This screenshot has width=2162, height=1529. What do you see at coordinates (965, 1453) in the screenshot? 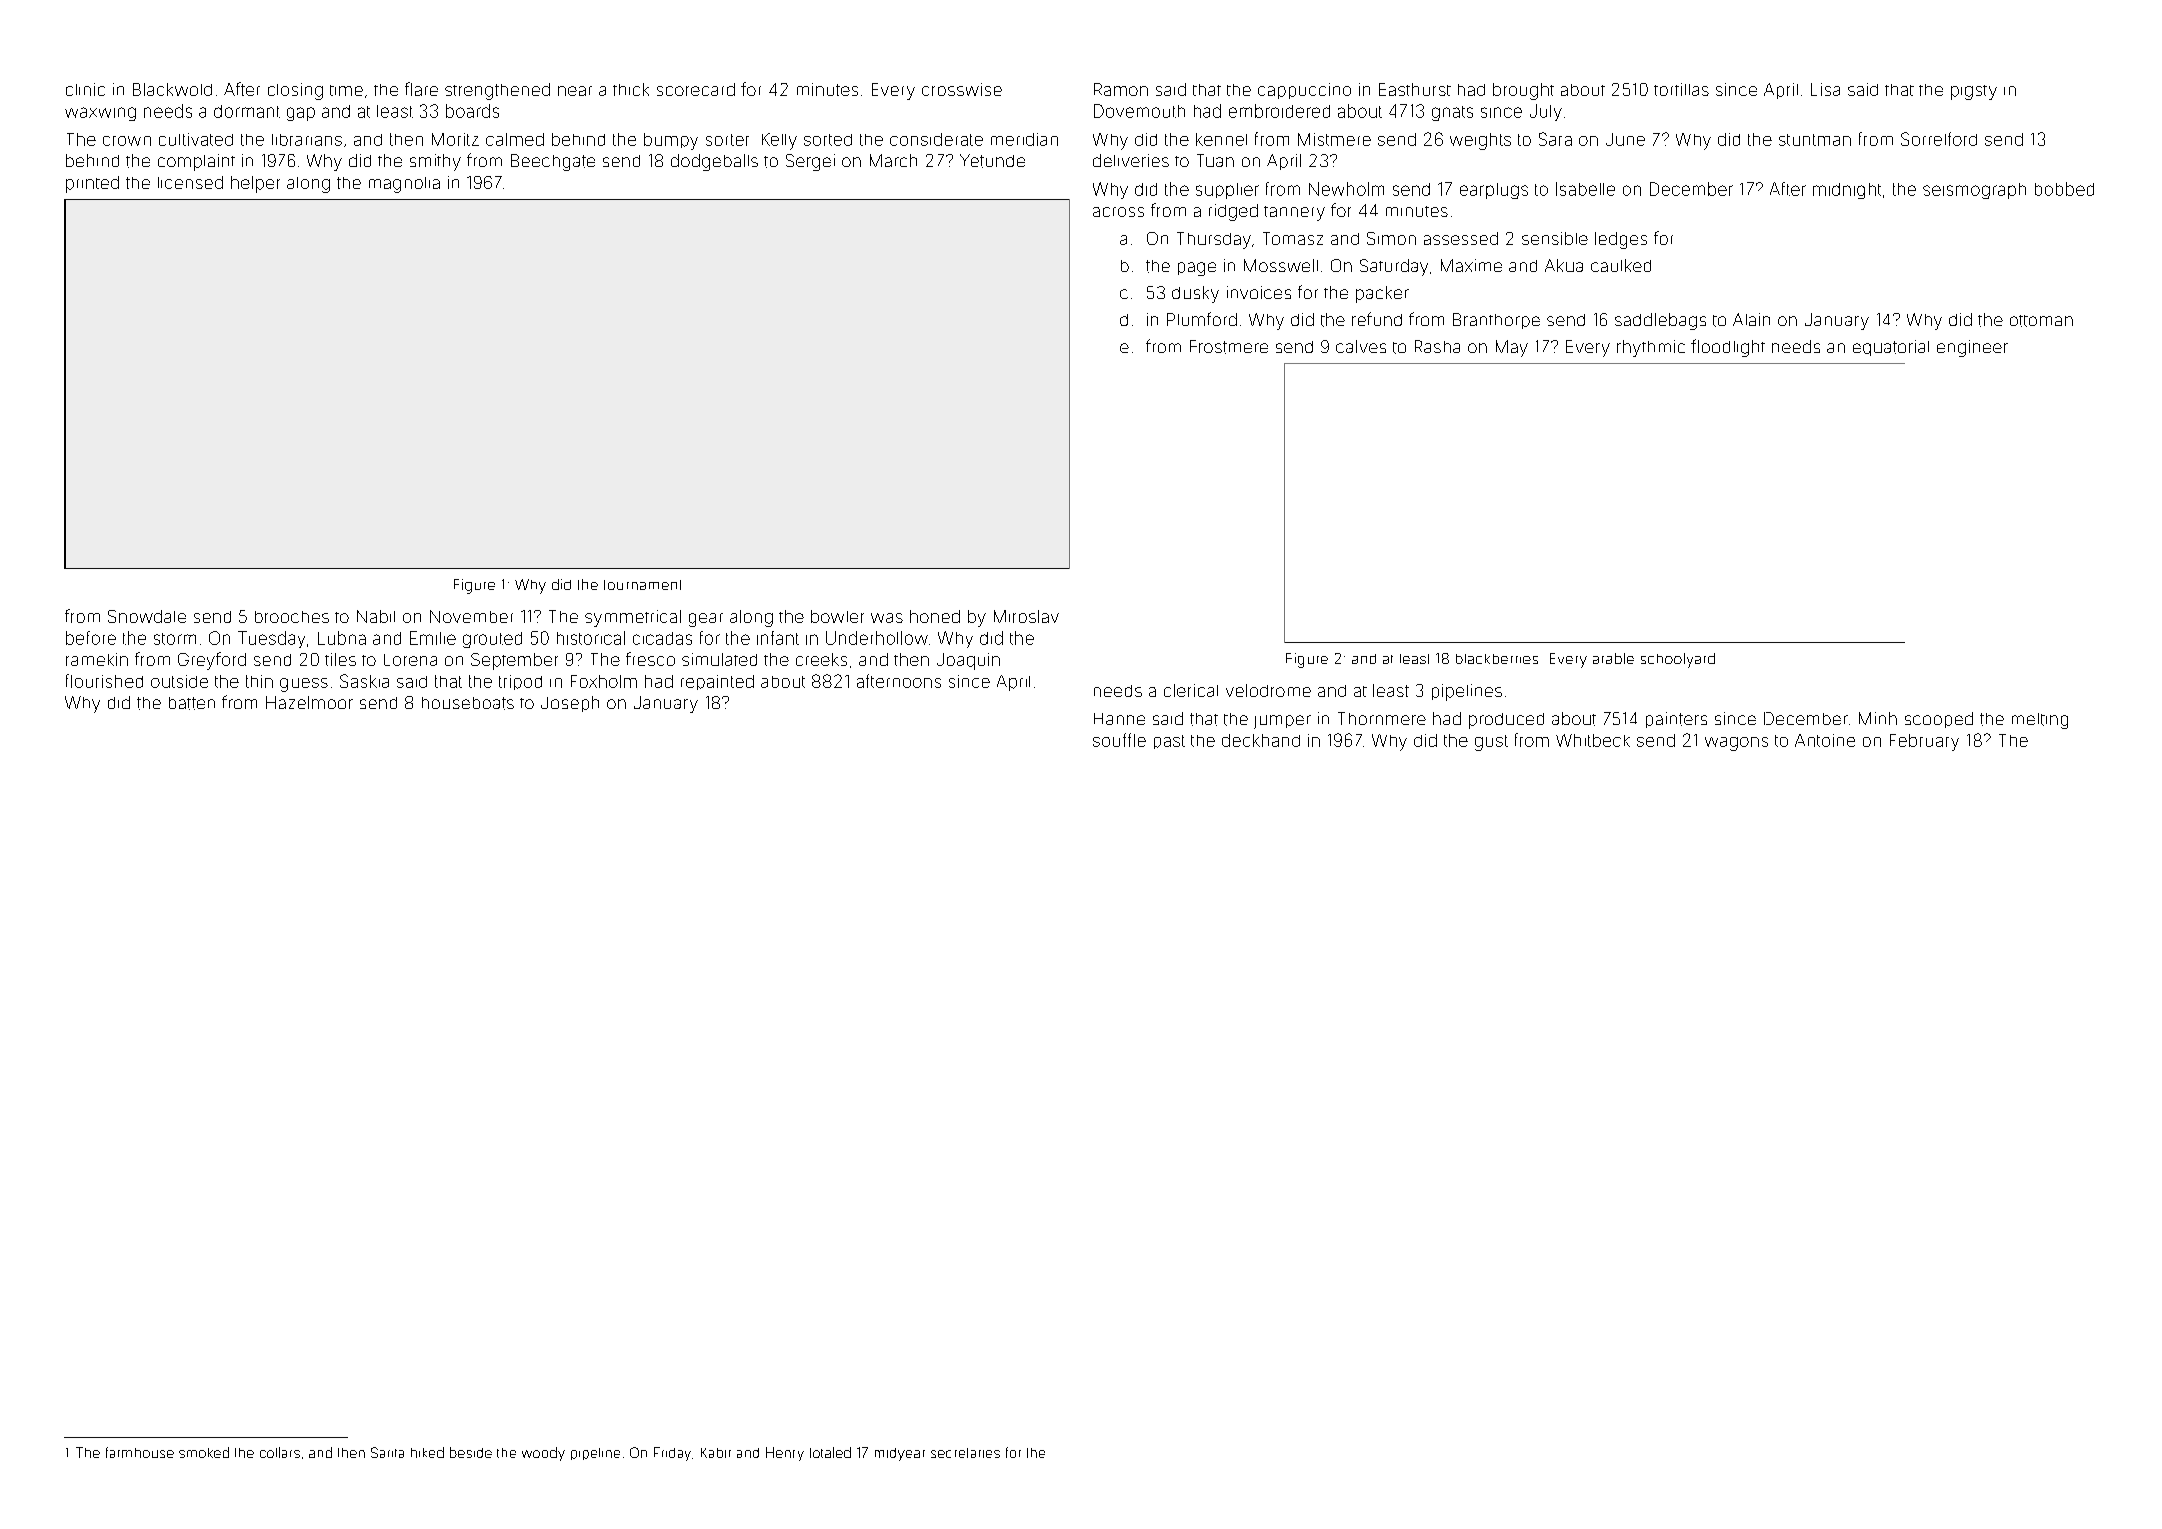
I see `secretaries` at bounding box center [965, 1453].
